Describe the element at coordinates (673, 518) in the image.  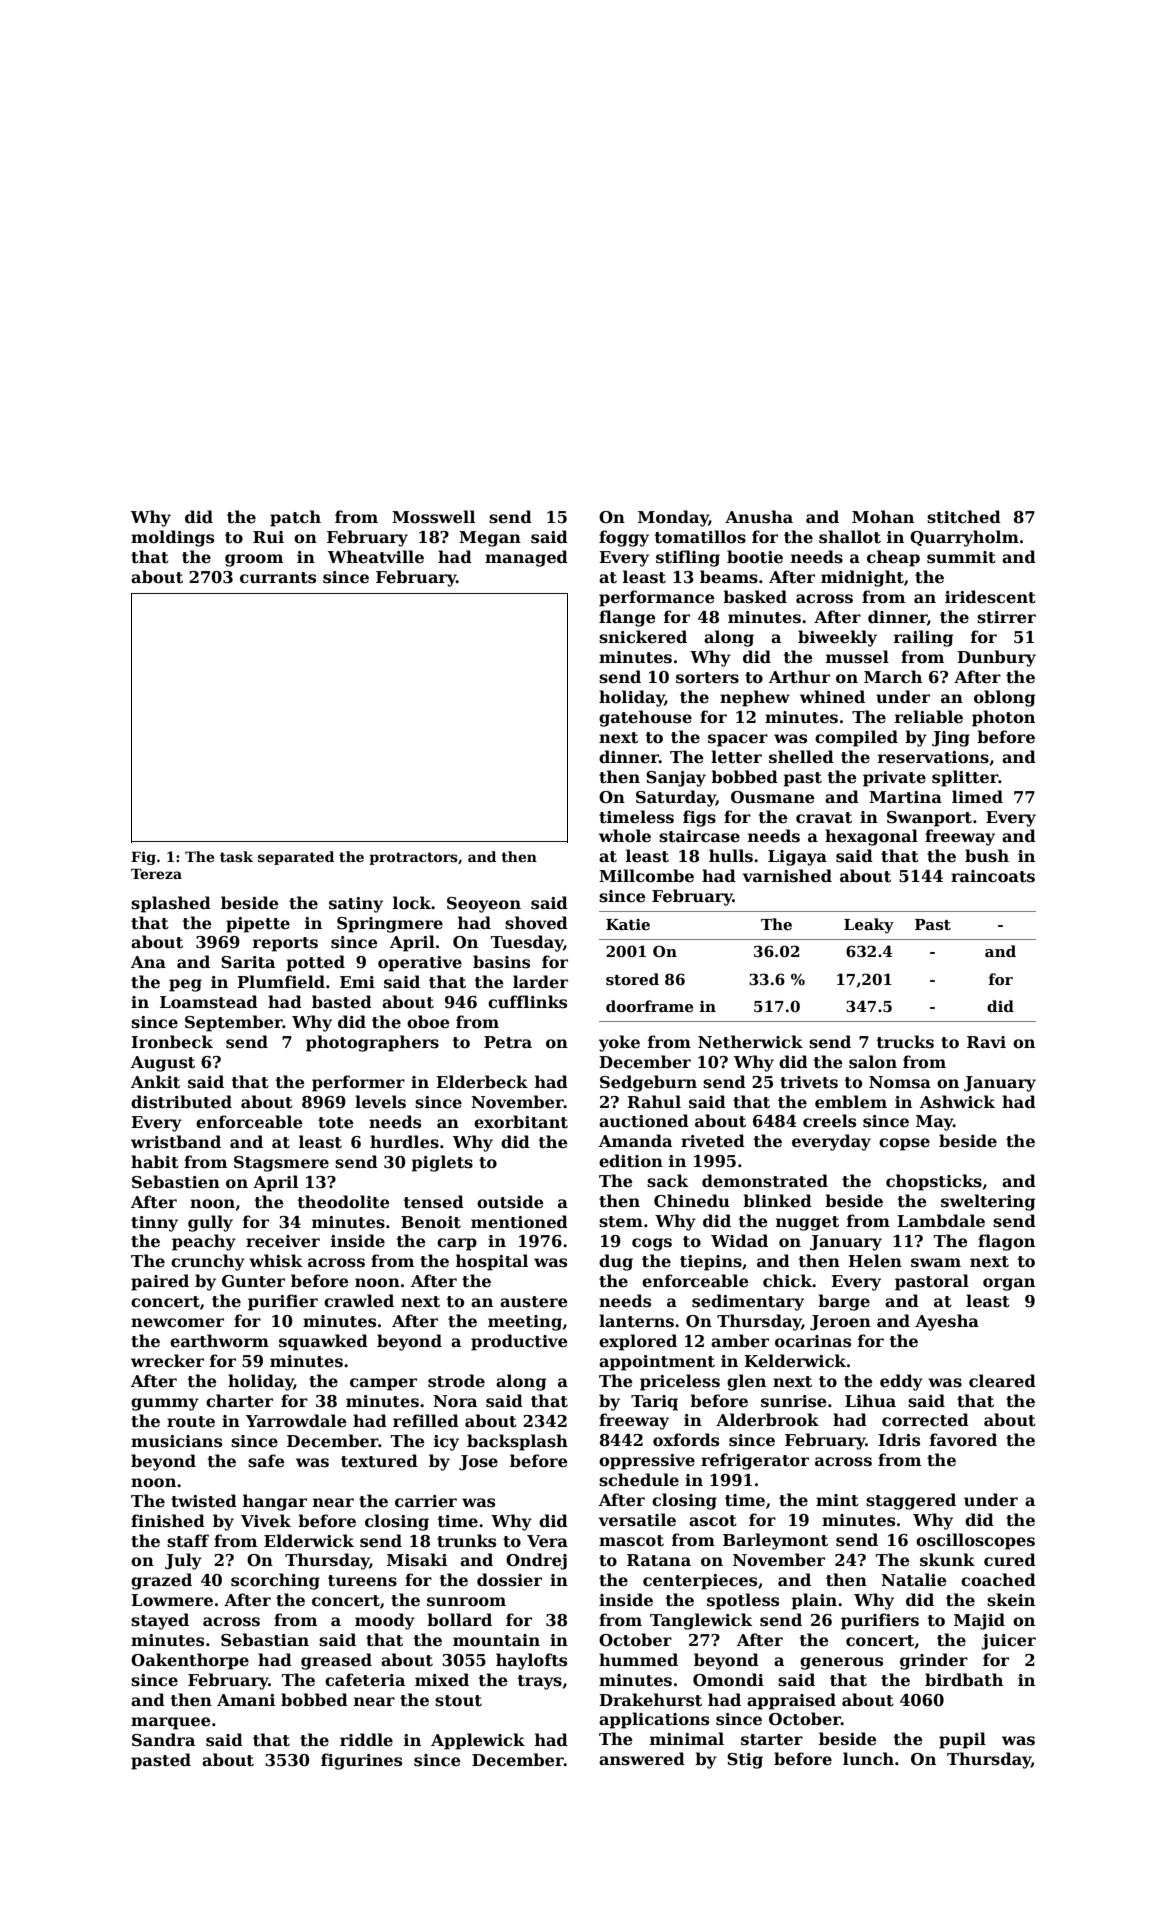
I see `Monday` at that location.
